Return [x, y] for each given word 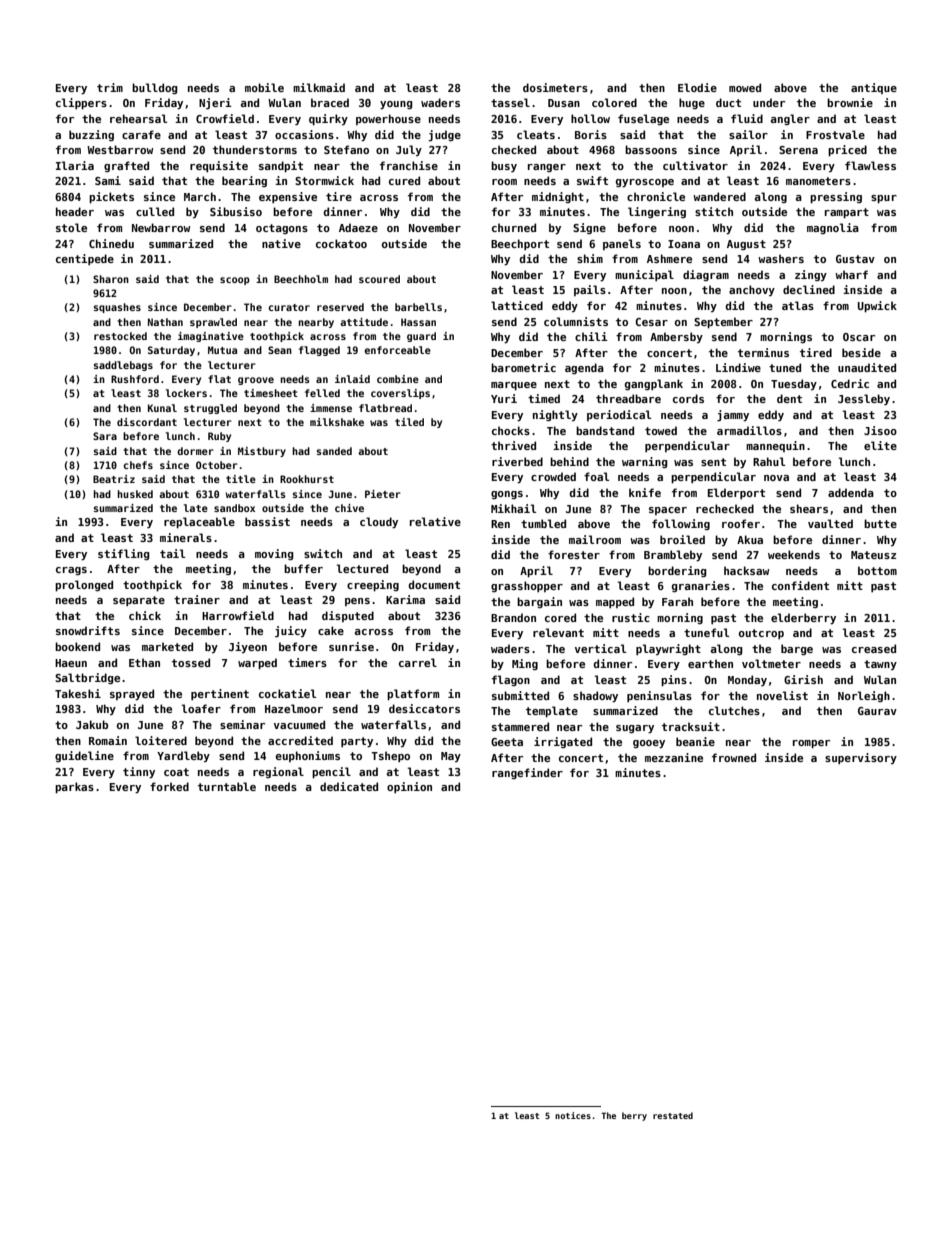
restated [673, 1115]
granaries [701, 586]
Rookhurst [307, 479]
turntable [227, 786]
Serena [798, 150]
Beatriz [114, 479]
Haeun [71, 663]
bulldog [155, 88]
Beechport [520, 244]
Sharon [111, 279]
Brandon [513, 617]
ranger [547, 168]
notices [573, 1115]
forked [169, 786]
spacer [668, 511]
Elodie [697, 87]
